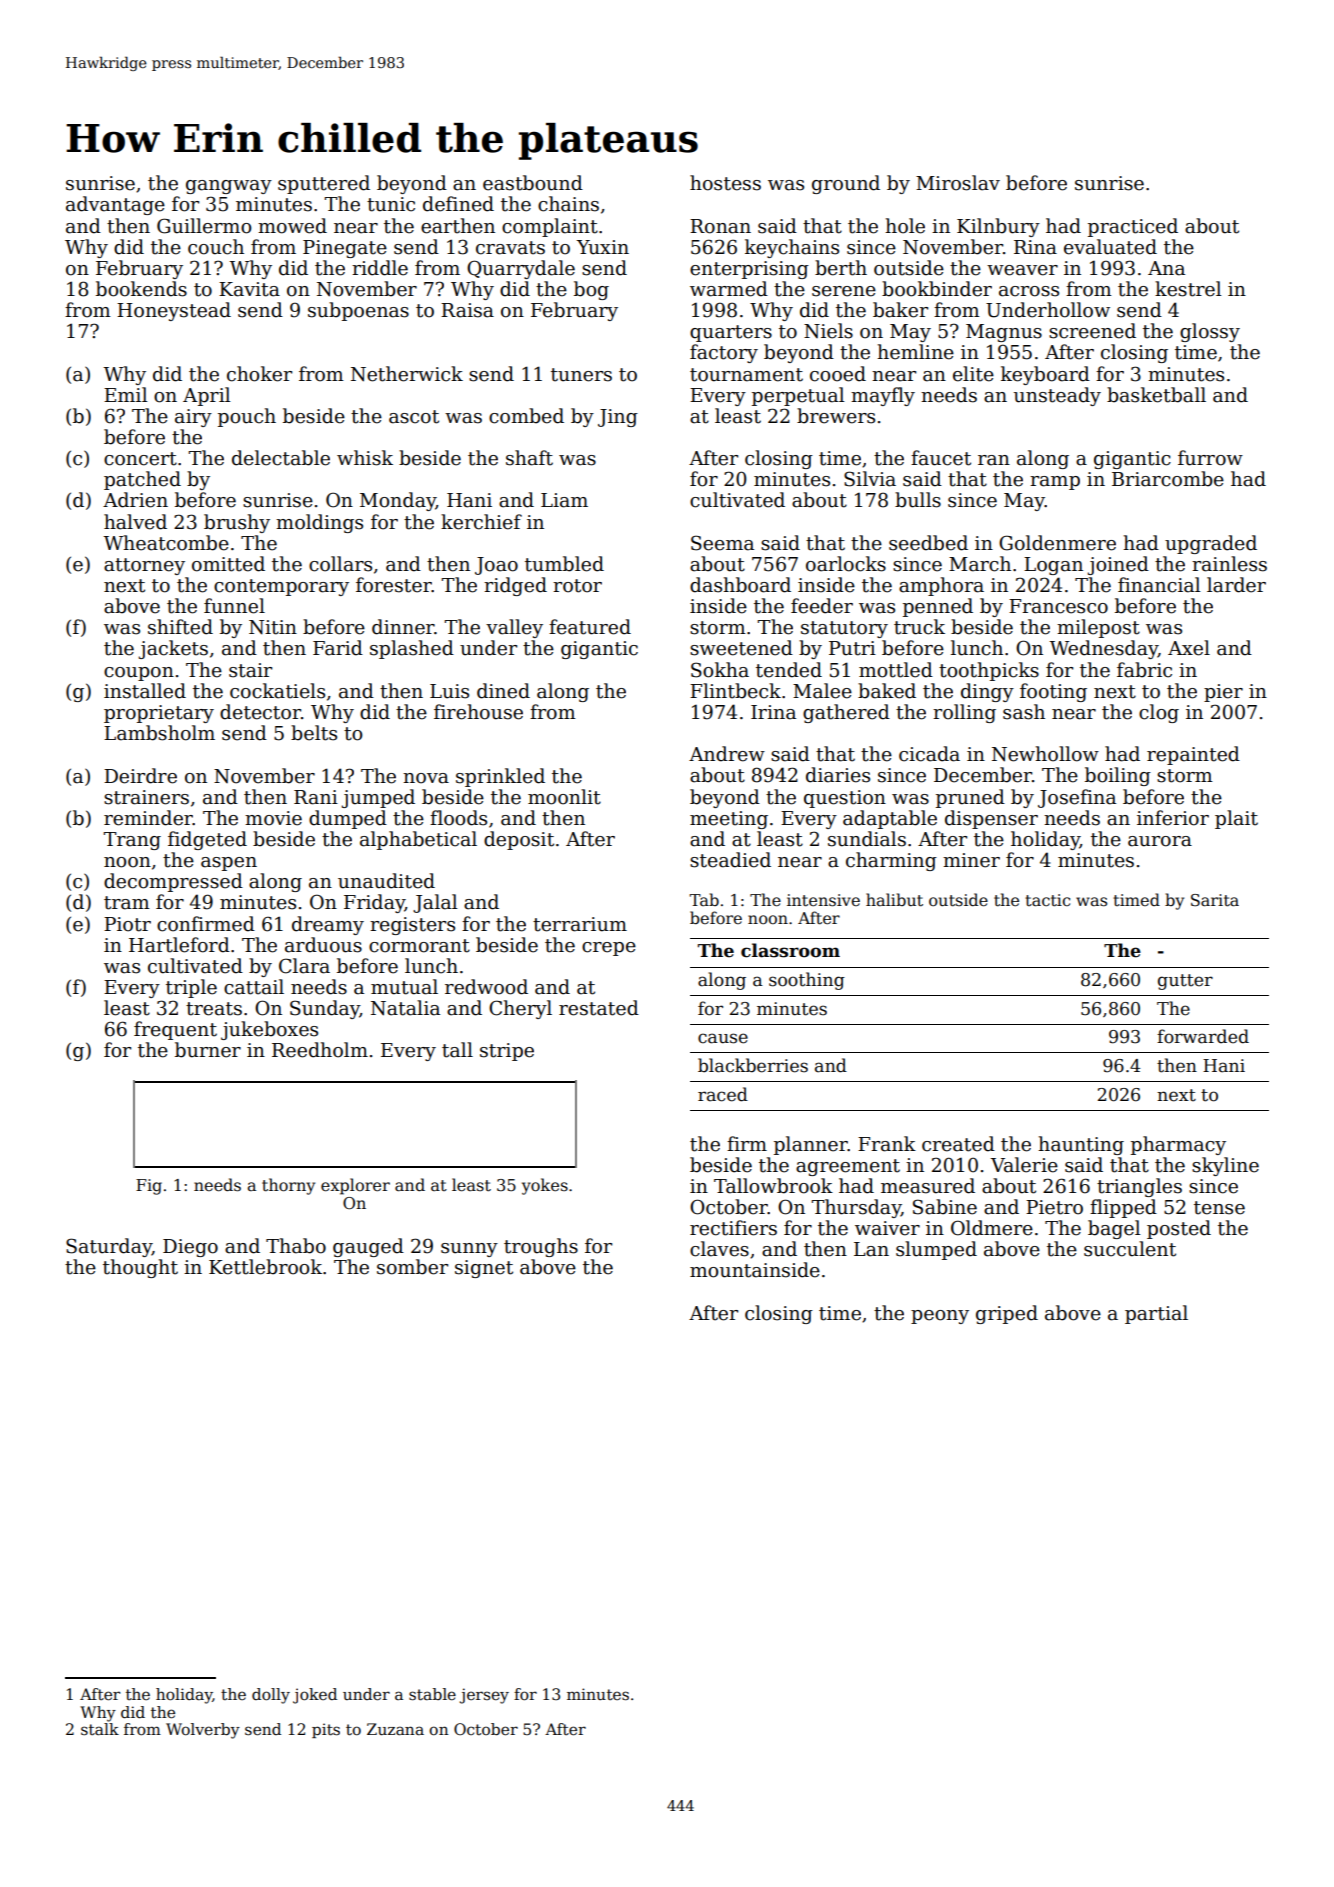 This image has height=1887, width=1334. What do you see at coordinates (928, 543) in the image?
I see `seedbed` at bounding box center [928, 543].
